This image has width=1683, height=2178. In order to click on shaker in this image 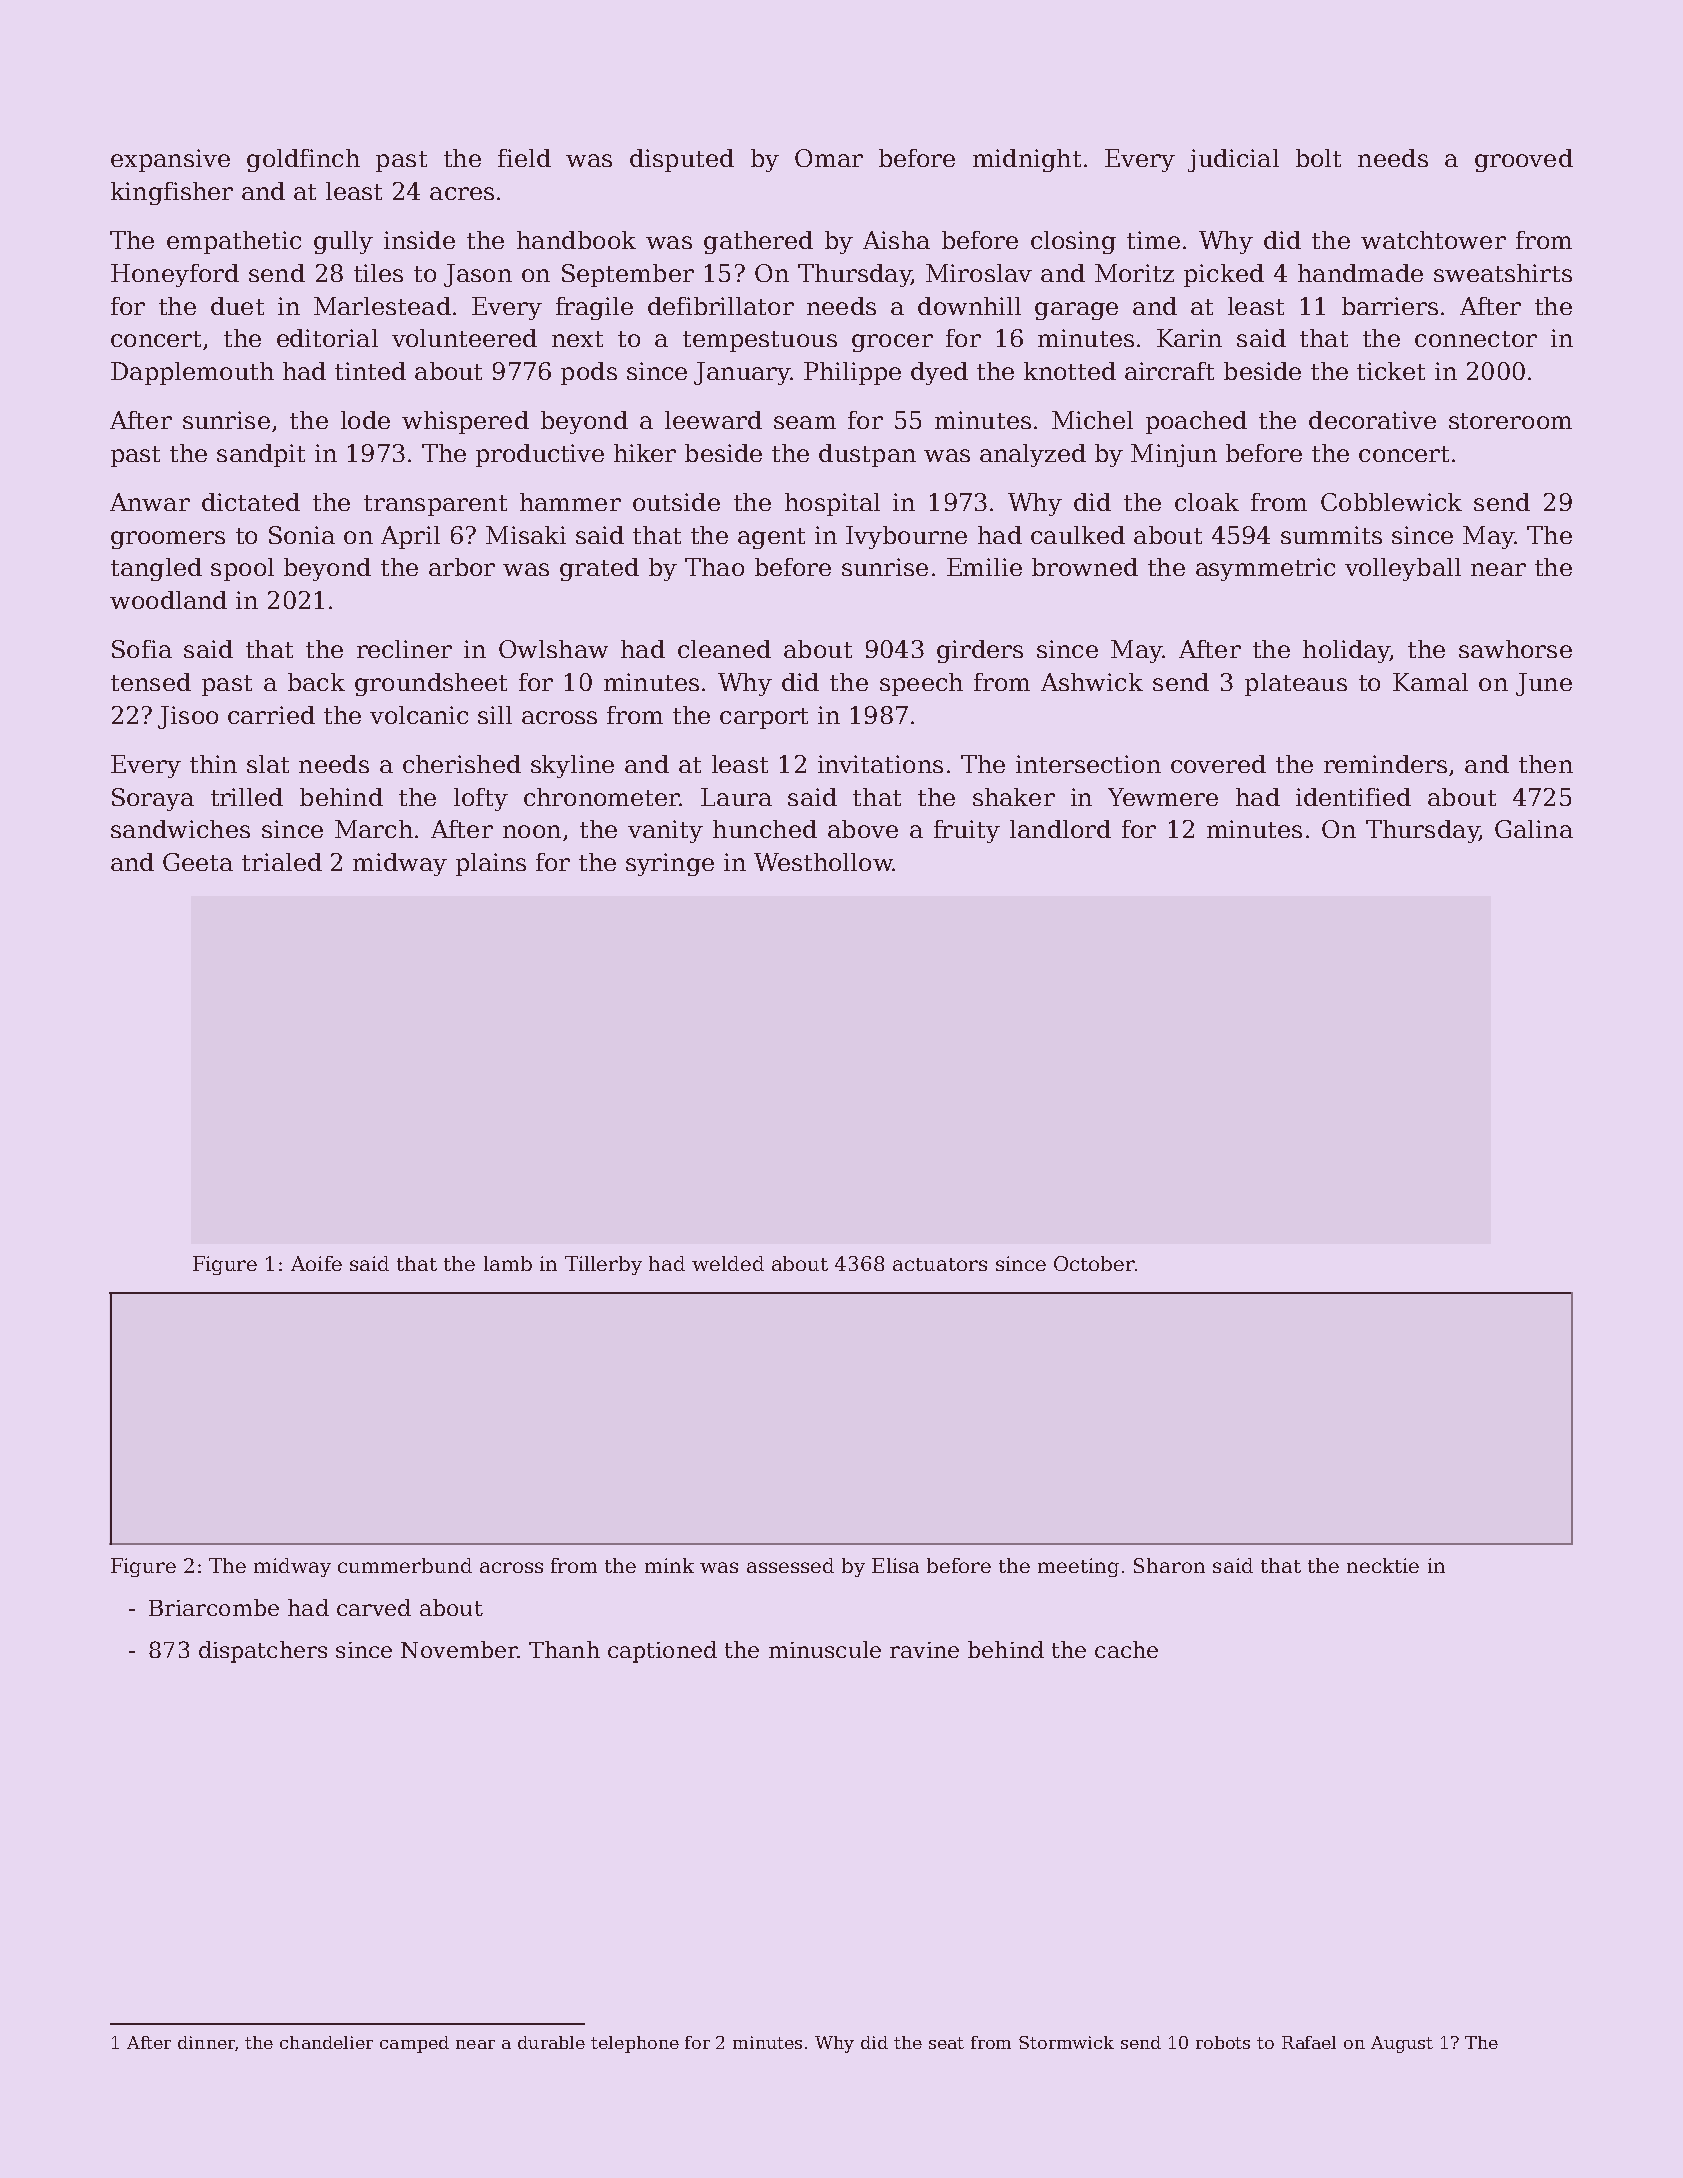, I will do `click(1014, 797)`.
